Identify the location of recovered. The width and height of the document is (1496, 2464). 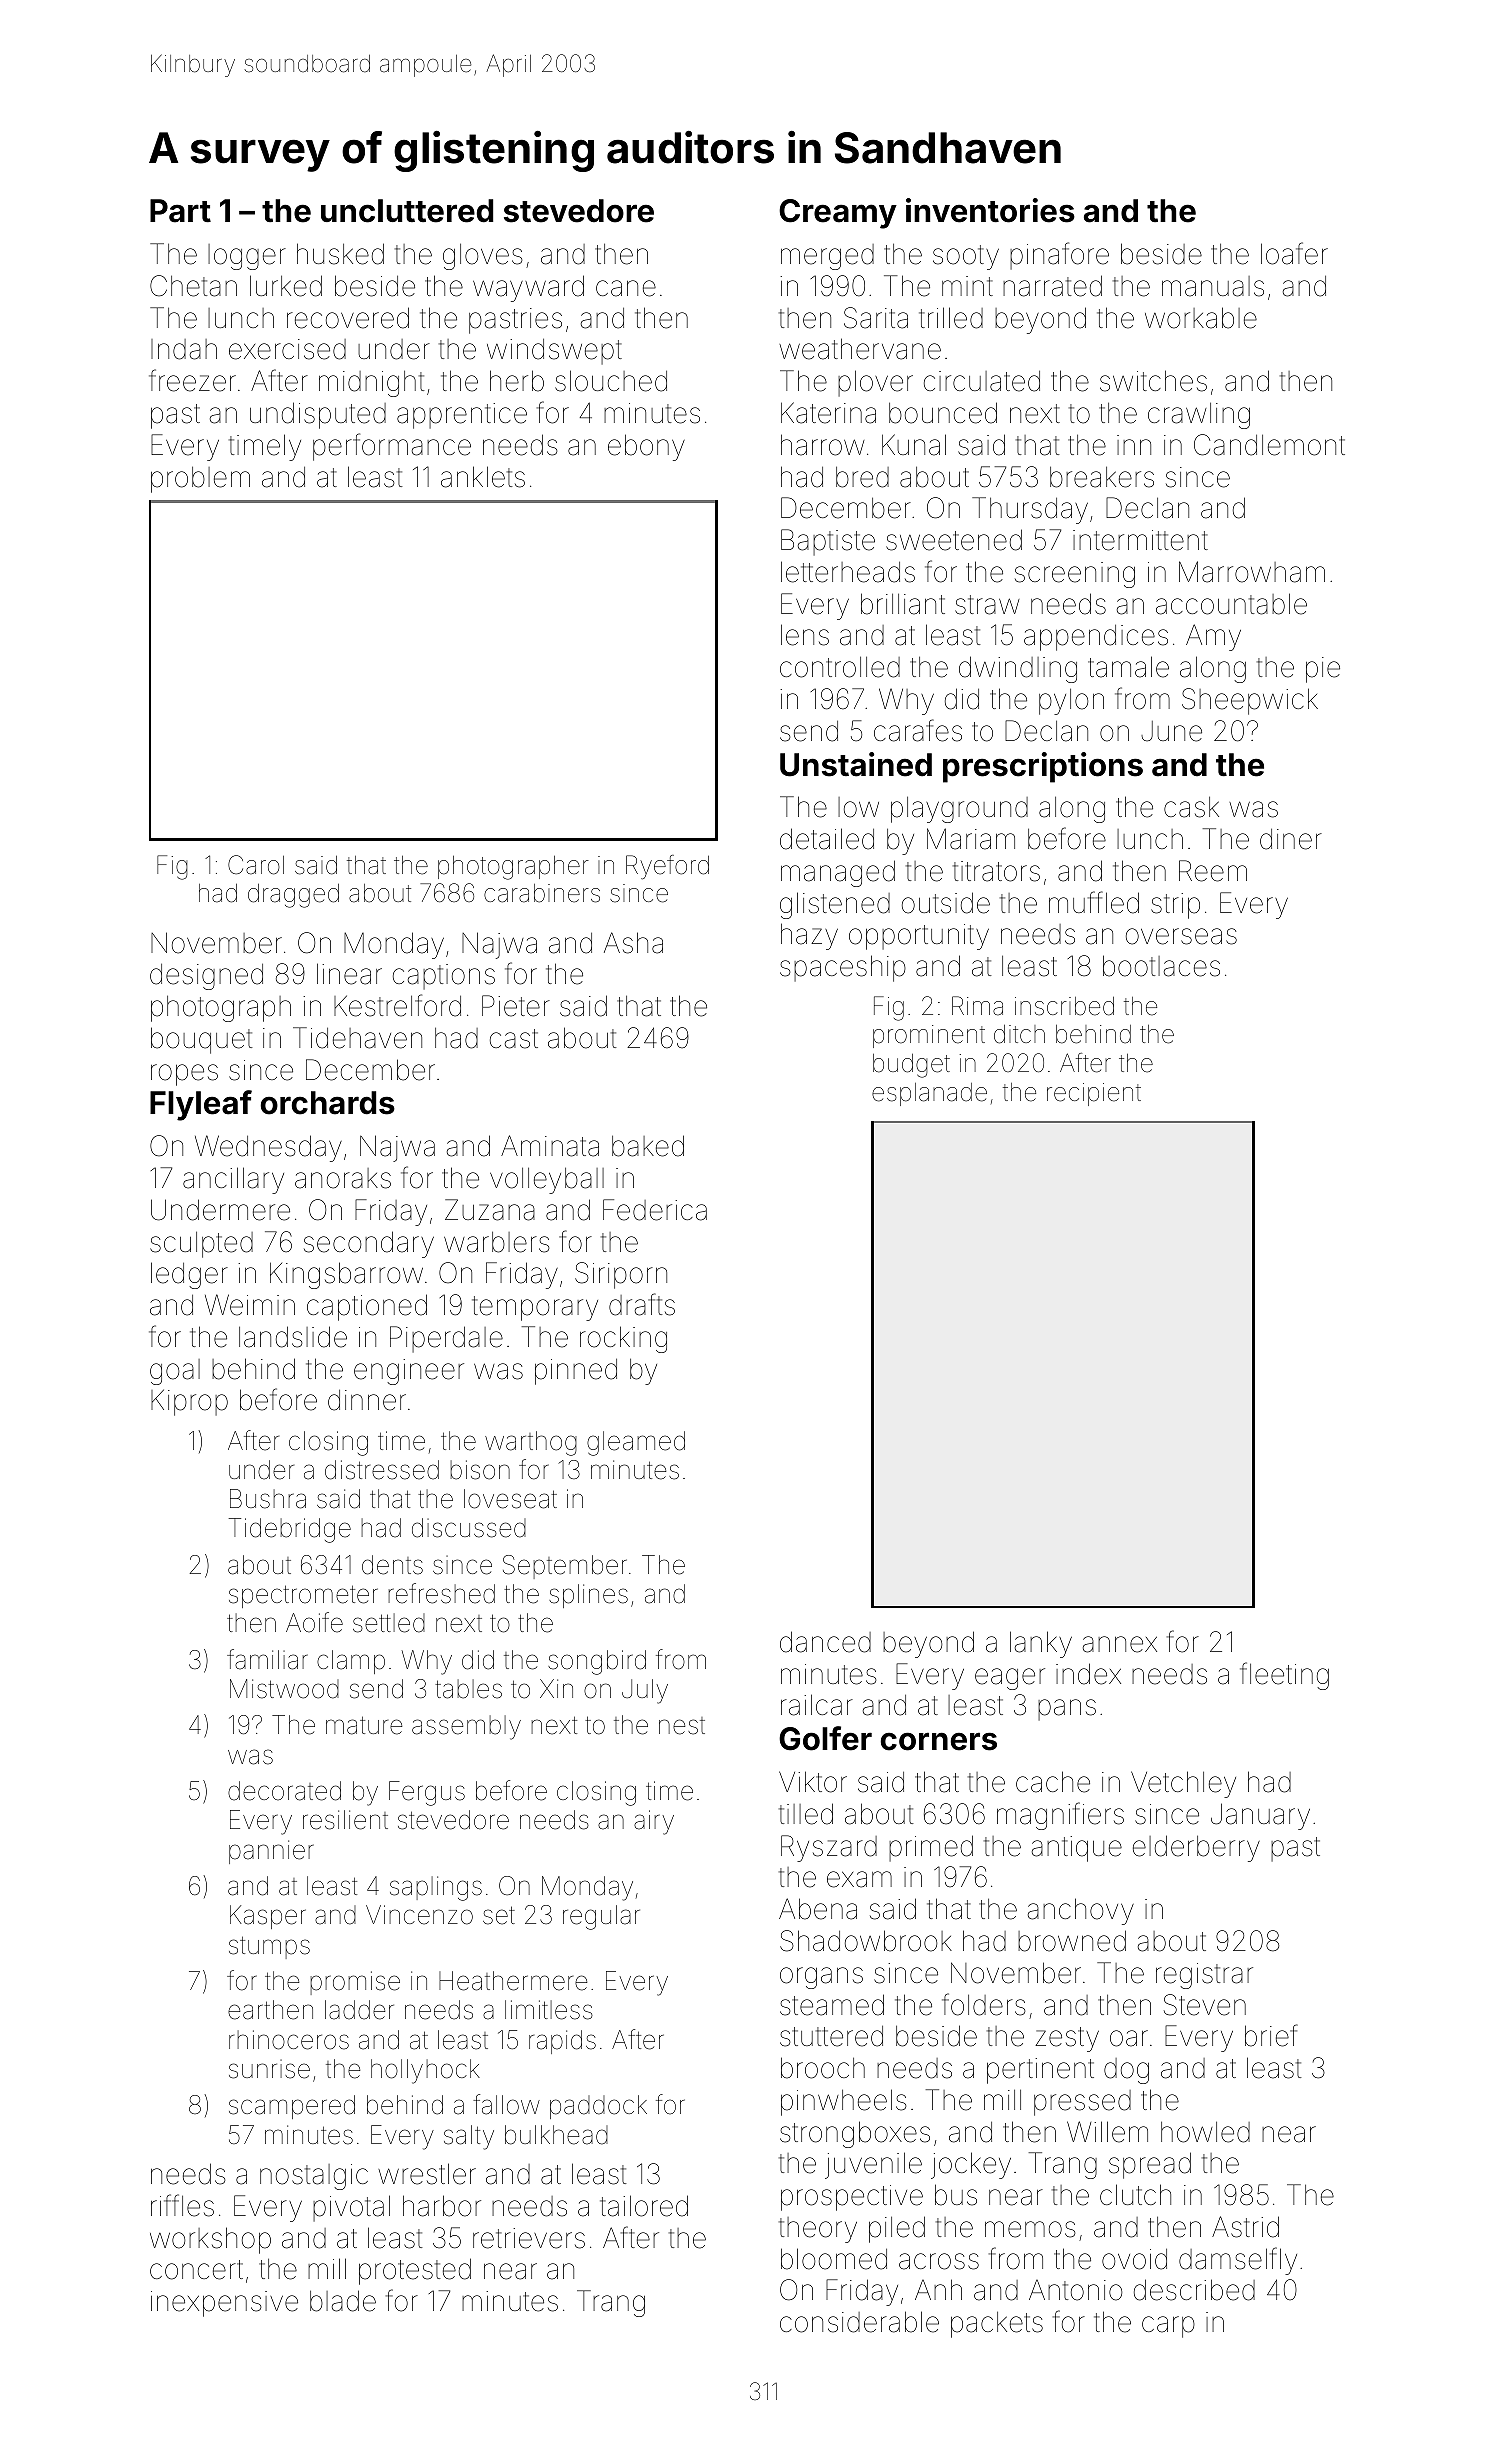
(348, 318).
